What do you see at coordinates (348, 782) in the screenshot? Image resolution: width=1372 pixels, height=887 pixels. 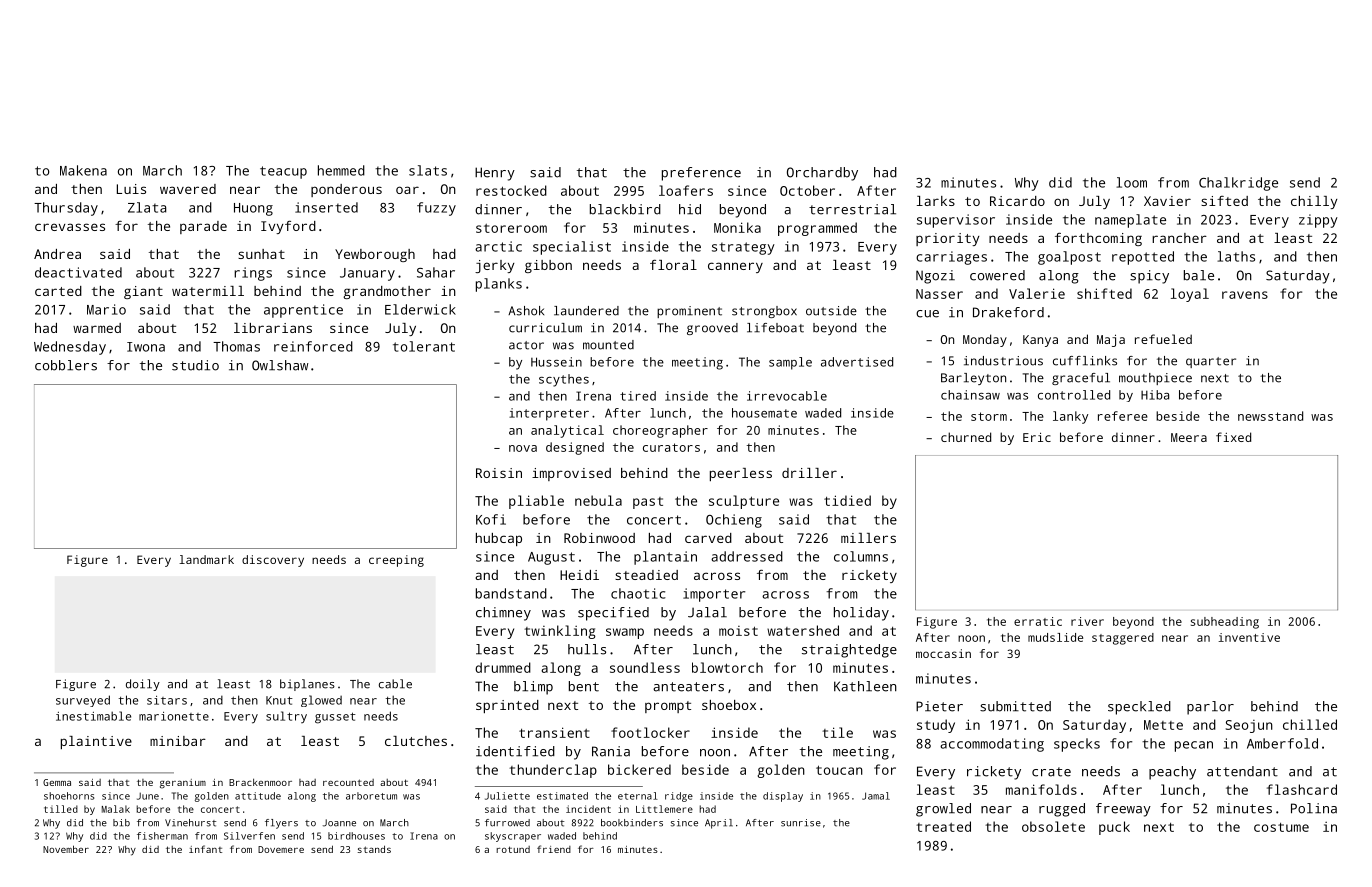 I see `recounted` at bounding box center [348, 782].
